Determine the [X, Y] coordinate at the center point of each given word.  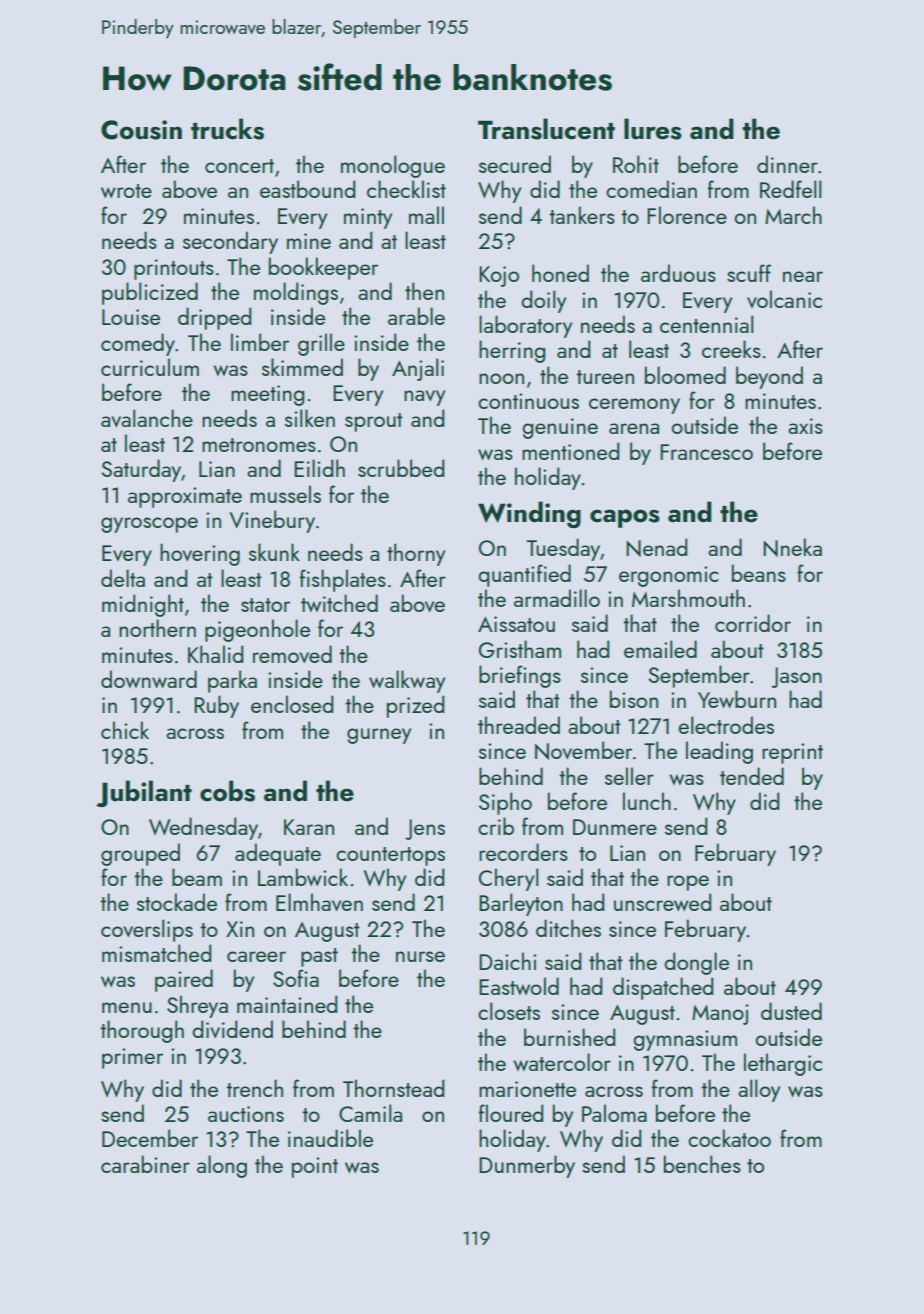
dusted [791, 1011]
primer [132, 1058]
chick [125, 730]
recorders [523, 852]
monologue [393, 166]
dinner [787, 164]
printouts [174, 269]
